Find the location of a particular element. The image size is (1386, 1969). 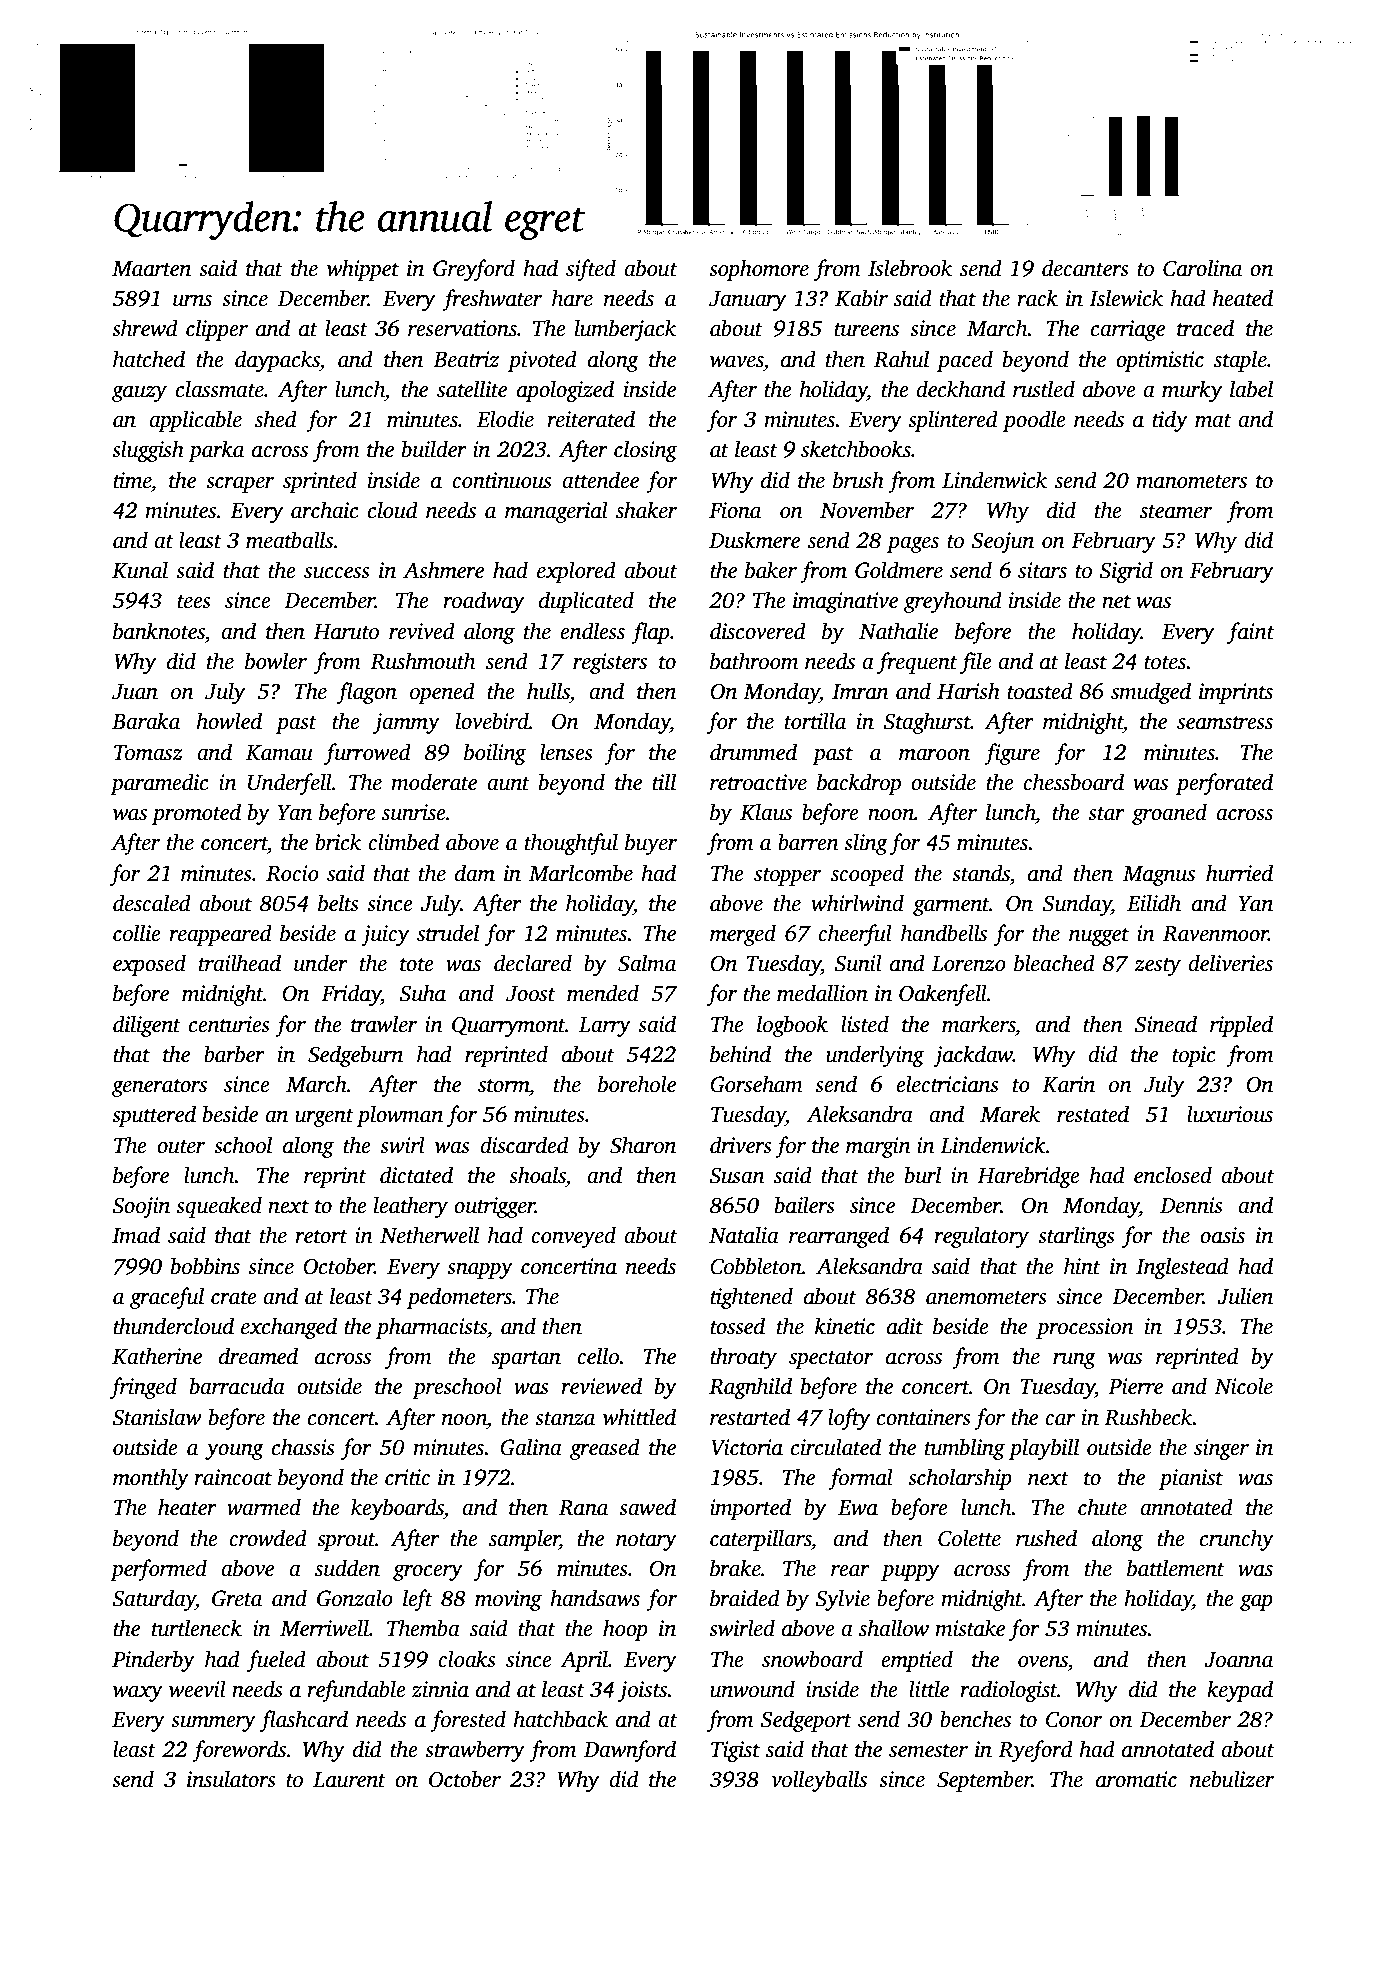

whippet is located at coordinates (363, 270).
